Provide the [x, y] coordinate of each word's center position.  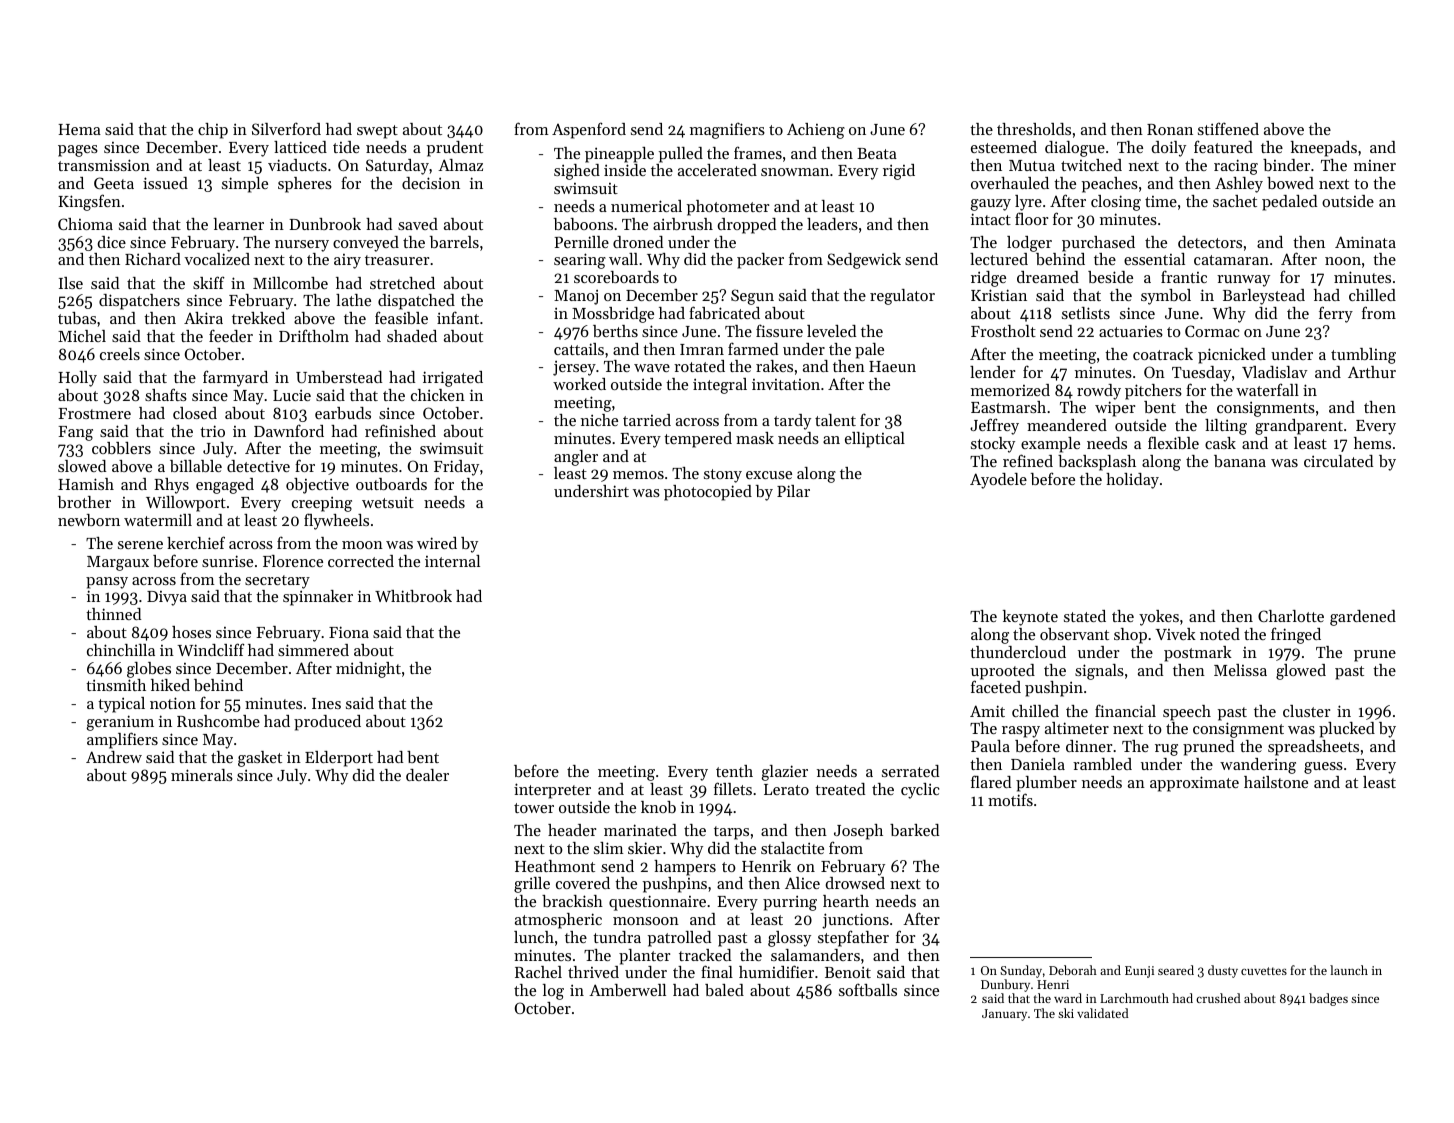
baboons [583, 224]
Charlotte [1291, 616]
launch [1349, 970]
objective [317, 486]
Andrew [114, 757]
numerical [646, 206]
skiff [209, 282]
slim [609, 848]
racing [1236, 167]
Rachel [538, 972]
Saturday [397, 167]
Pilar [793, 491]
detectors [1210, 242]
